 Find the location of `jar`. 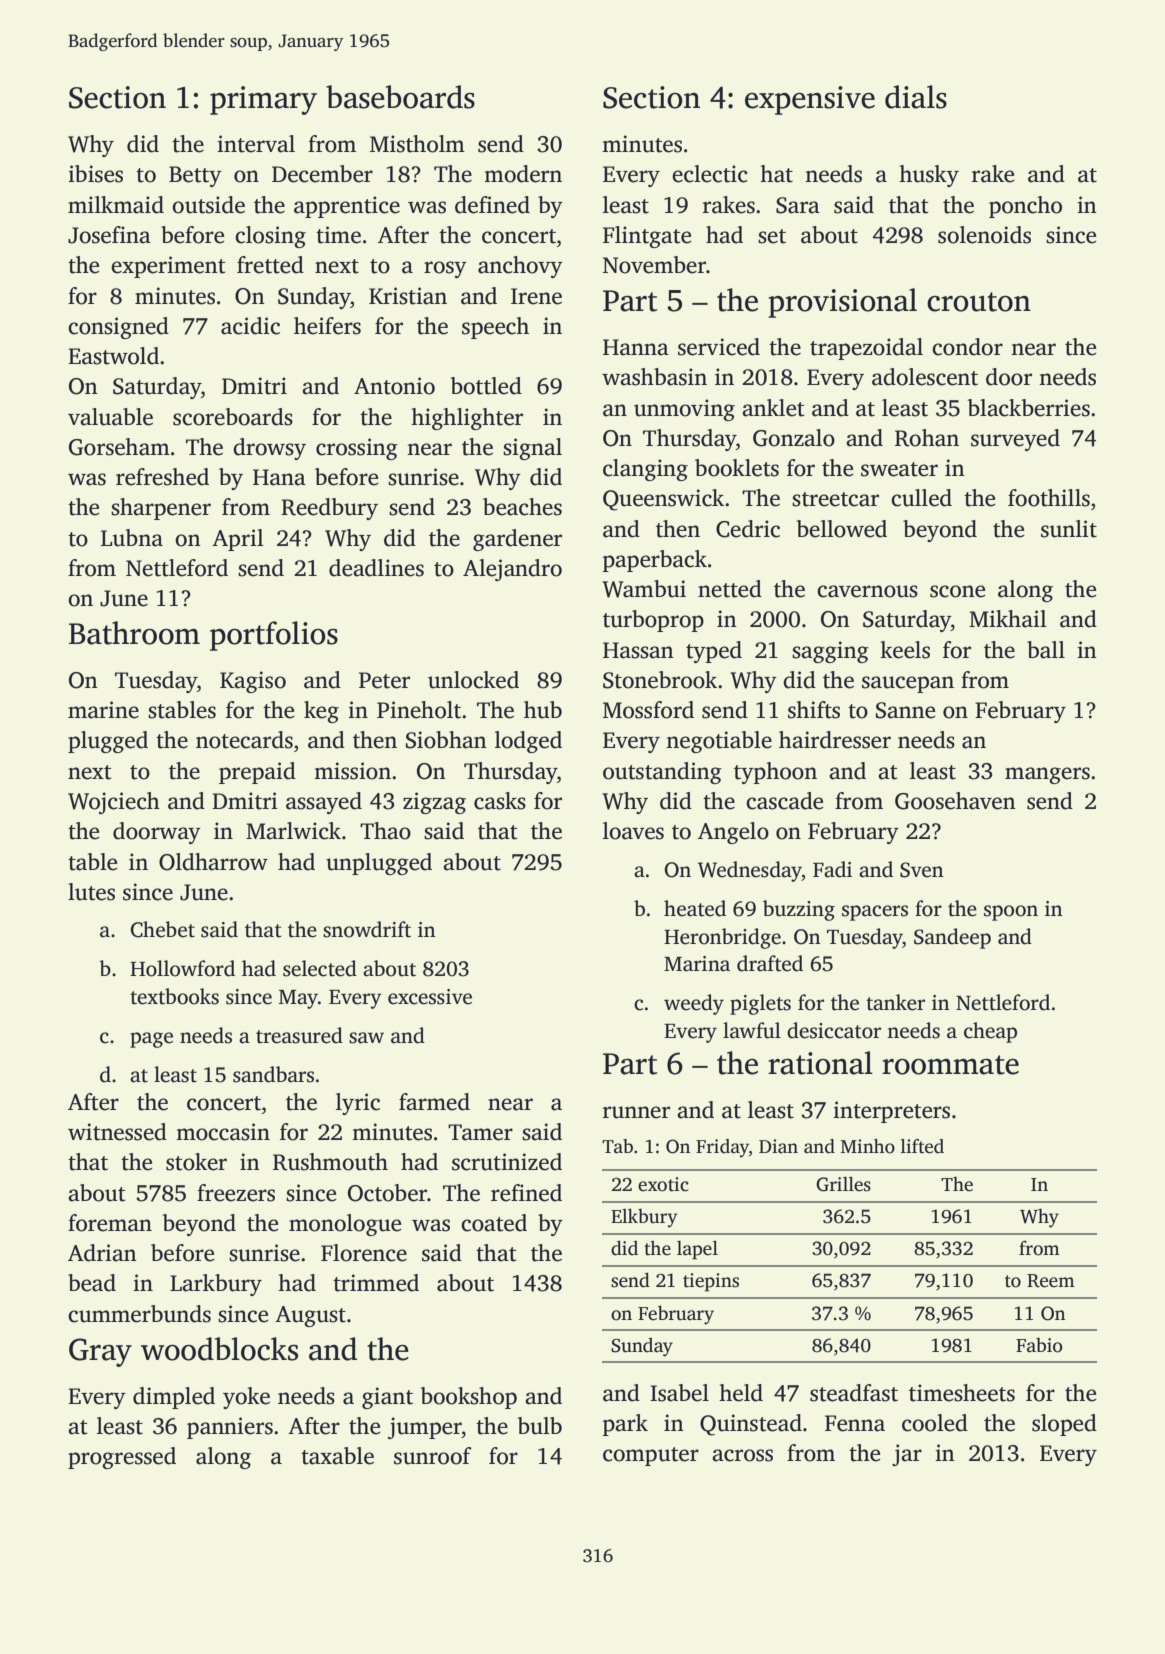

jar is located at coordinates (907, 1455).
